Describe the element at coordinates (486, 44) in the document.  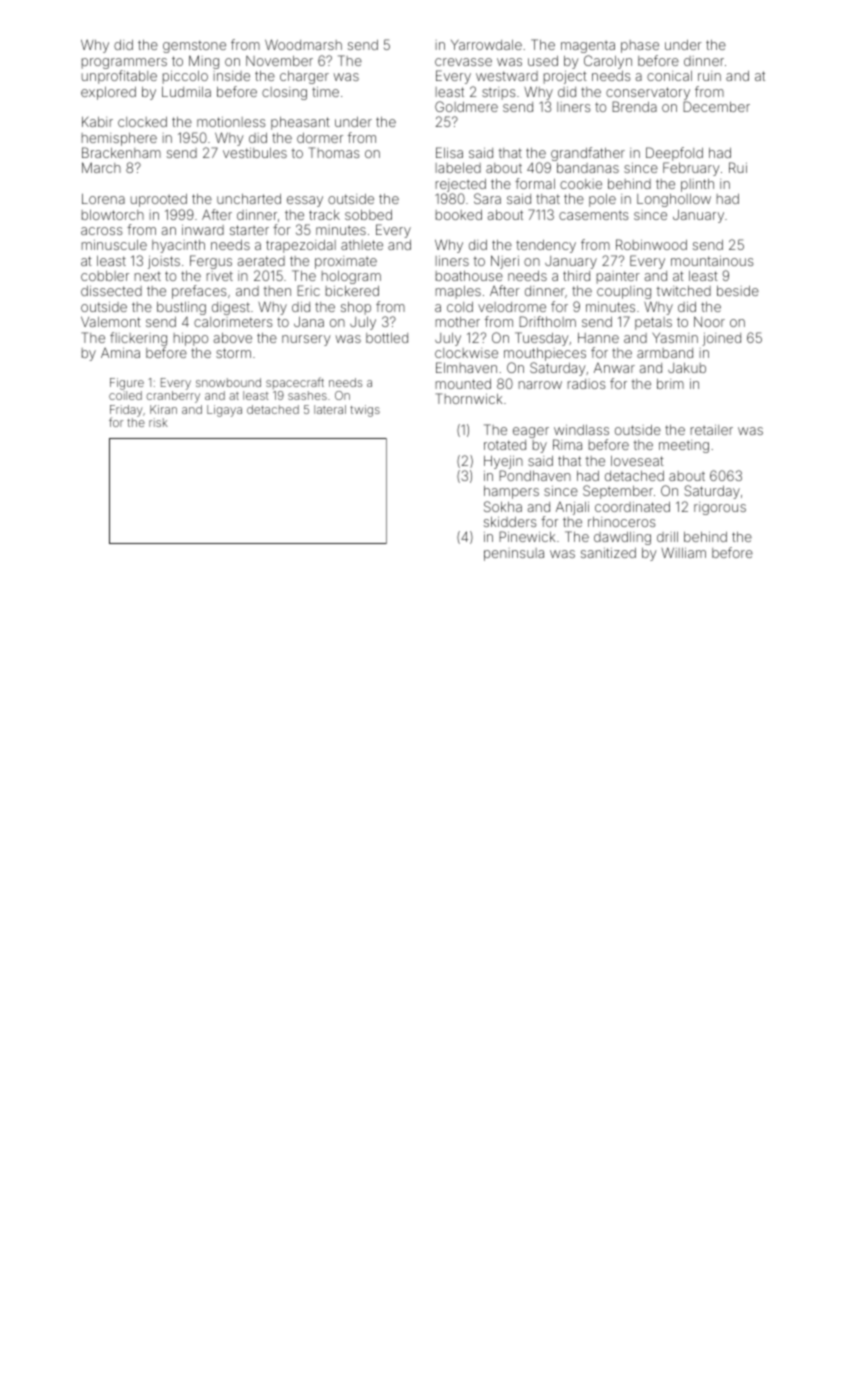
I see `Yarrowdale` at that location.
